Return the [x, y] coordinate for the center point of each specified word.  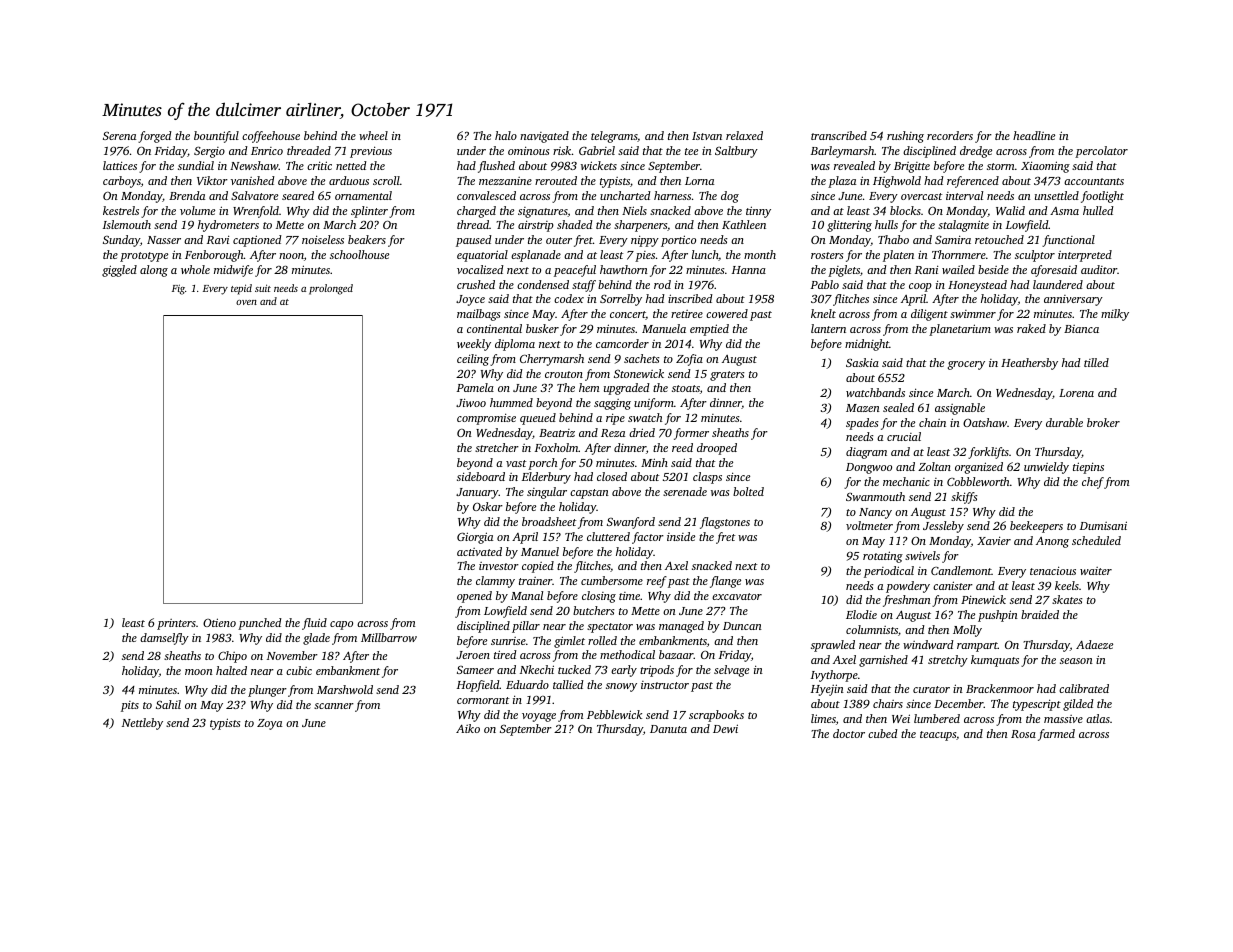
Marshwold [345, 689]
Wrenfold [256, 212]
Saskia [862, 362]
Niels [634, 210]
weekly [474, 345]
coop [920, 287]
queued [538, 419]
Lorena [1076, 393]
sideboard [481, 476]
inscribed [690, 298]
